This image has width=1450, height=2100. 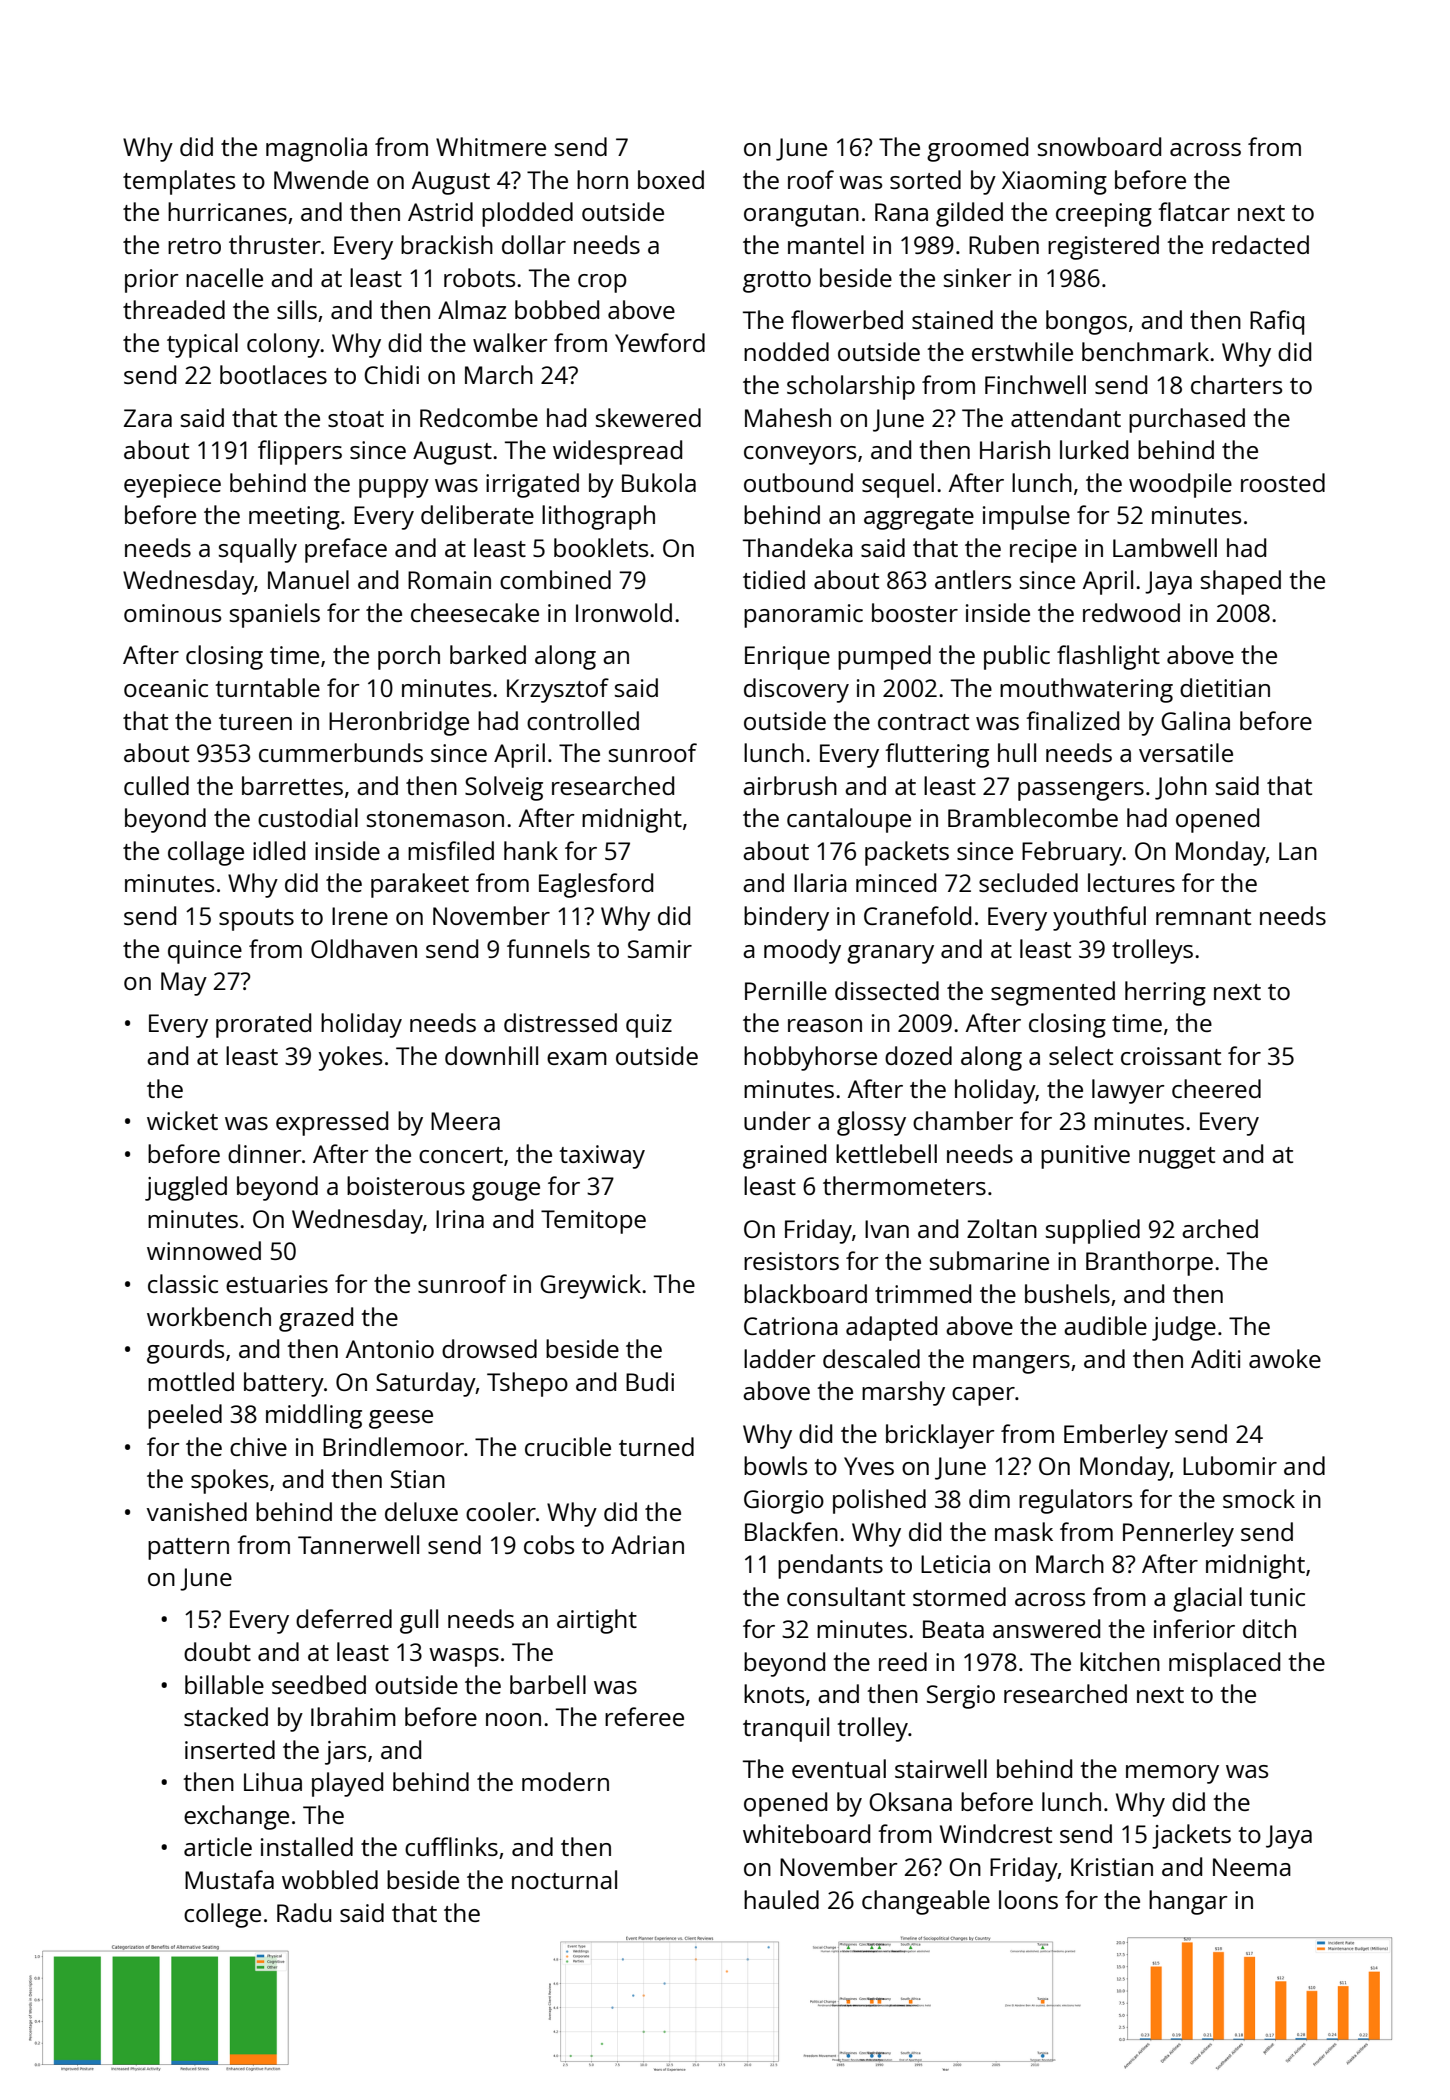 I want to click on turned, so click(x=656, y=1446).
